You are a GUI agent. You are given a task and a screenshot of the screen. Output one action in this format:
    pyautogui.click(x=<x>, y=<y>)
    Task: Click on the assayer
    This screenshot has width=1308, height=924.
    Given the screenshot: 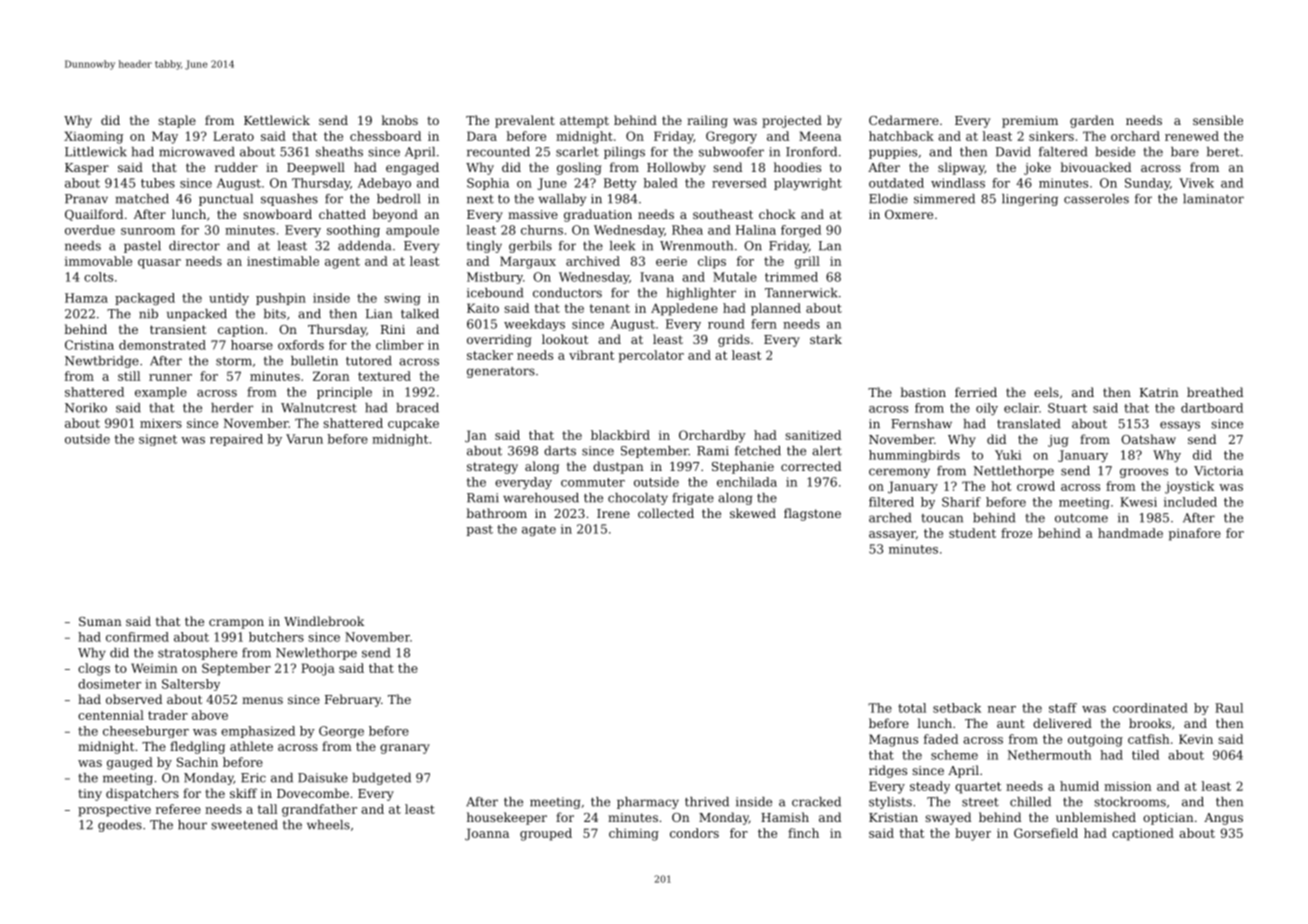 What is the action you would take?
    pyautogui.click(x=892, y=536)
